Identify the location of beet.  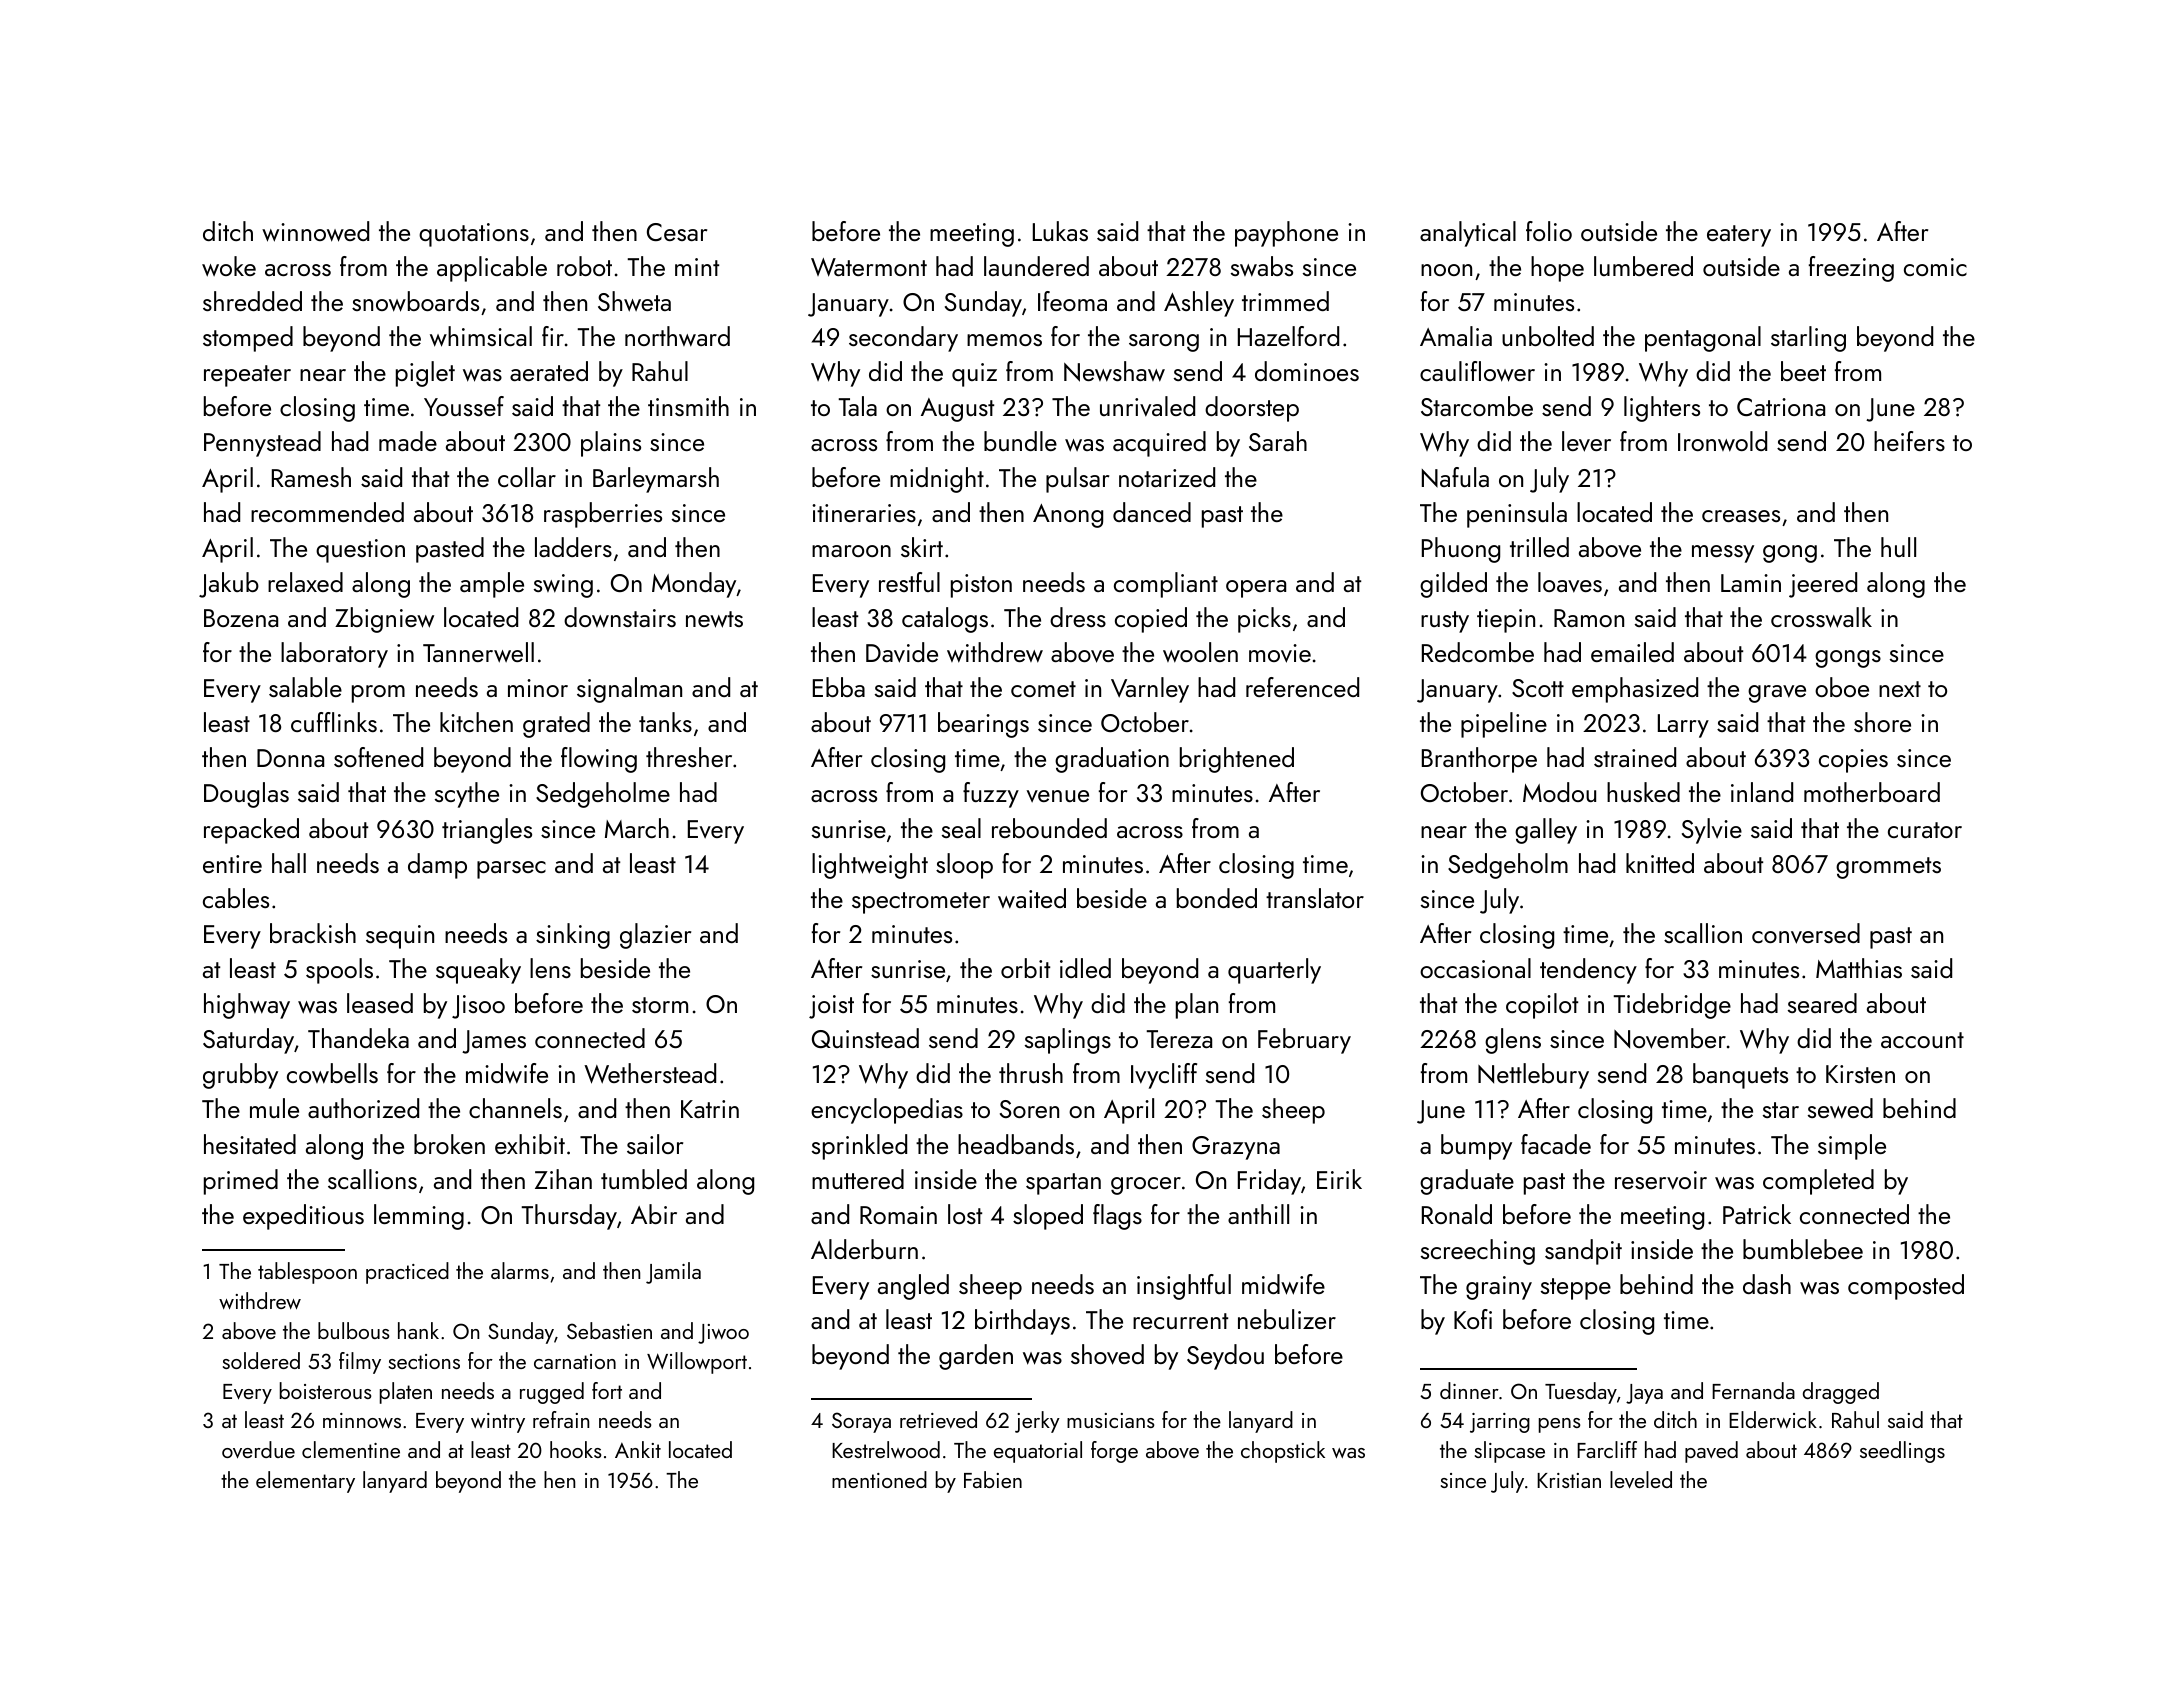
(1803, 371).
